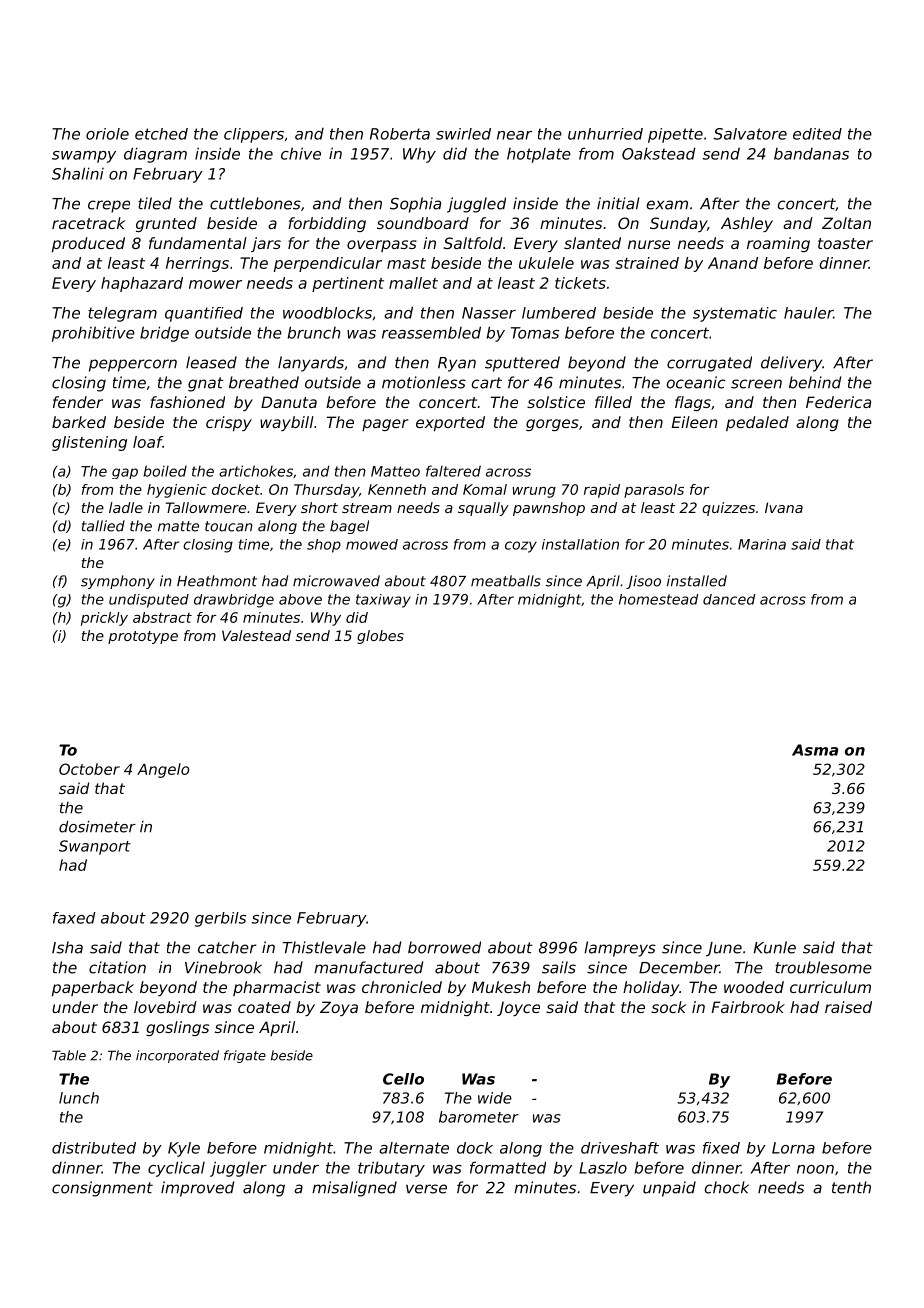 This screenshot has height=1308, width=924. Describe the element at coordinates (391, 1169) in the screenshot. I see `tributary` at that location.
